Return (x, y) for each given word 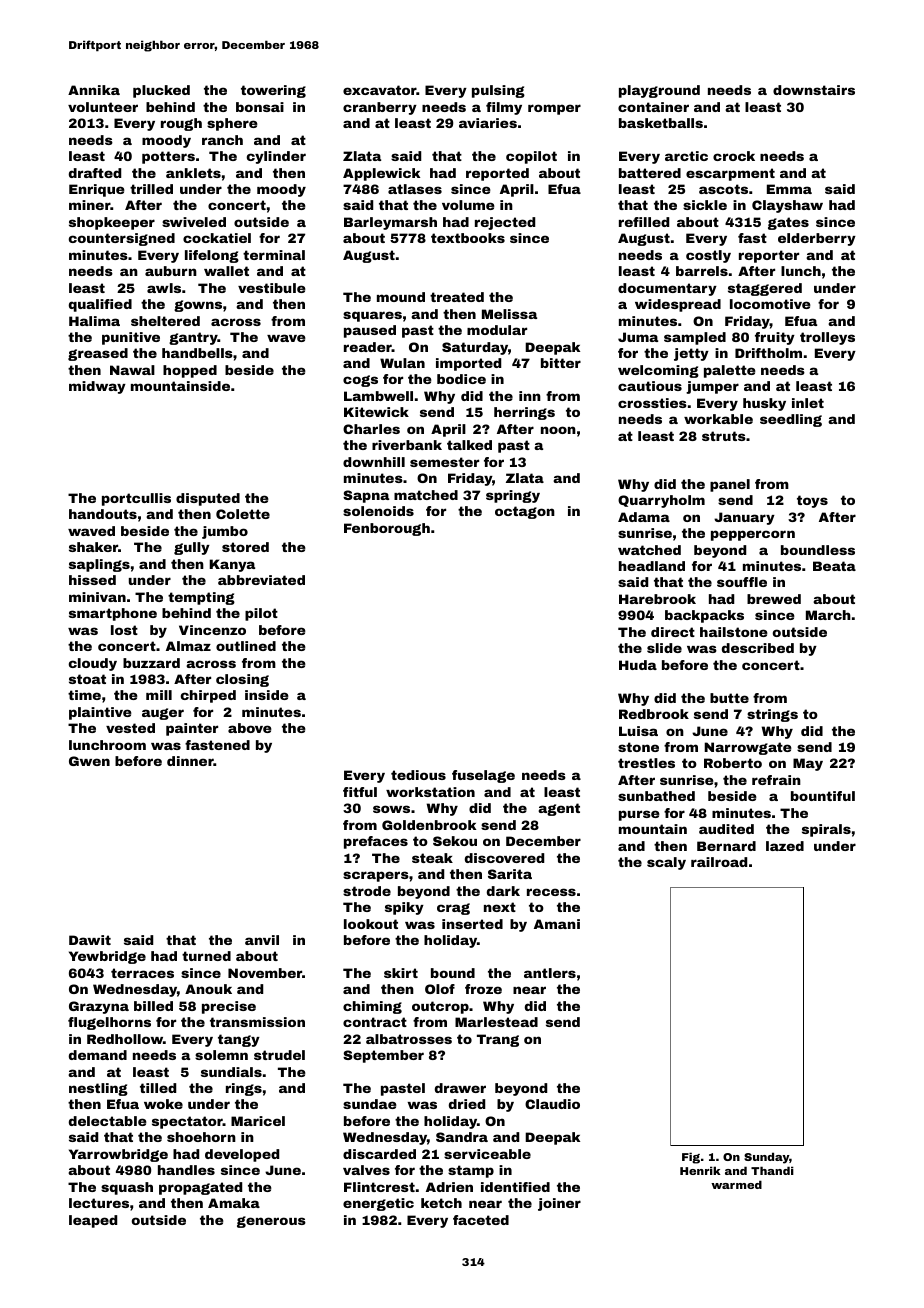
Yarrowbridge (118, 1155)
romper (554, 109)
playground (659, 91)
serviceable (487, 1154)
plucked (161, 91)
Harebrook (657, 599)
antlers (550, 973)
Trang (498, 1040)
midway (97, 387)
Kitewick (376, 412)
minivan (97, 597)
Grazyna (99, 1007)
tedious (418, 775)
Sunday (767, 1158)
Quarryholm (661, 501)
